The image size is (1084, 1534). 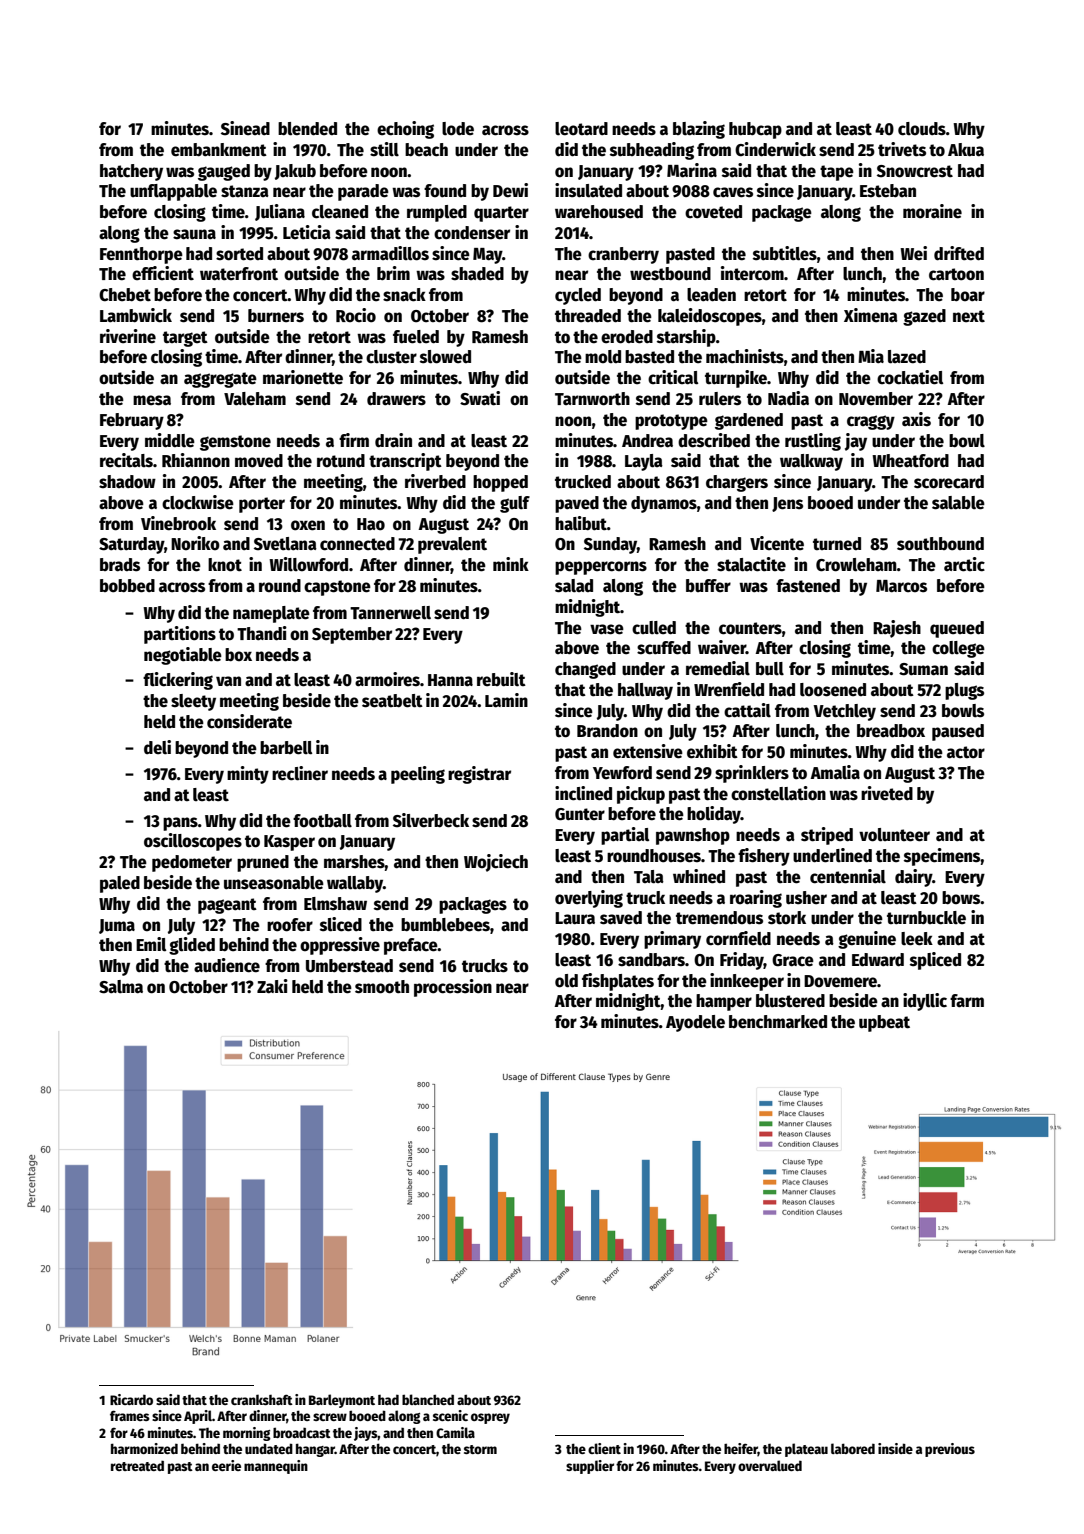 I want to click on primary, so click(x=672, y=940).
